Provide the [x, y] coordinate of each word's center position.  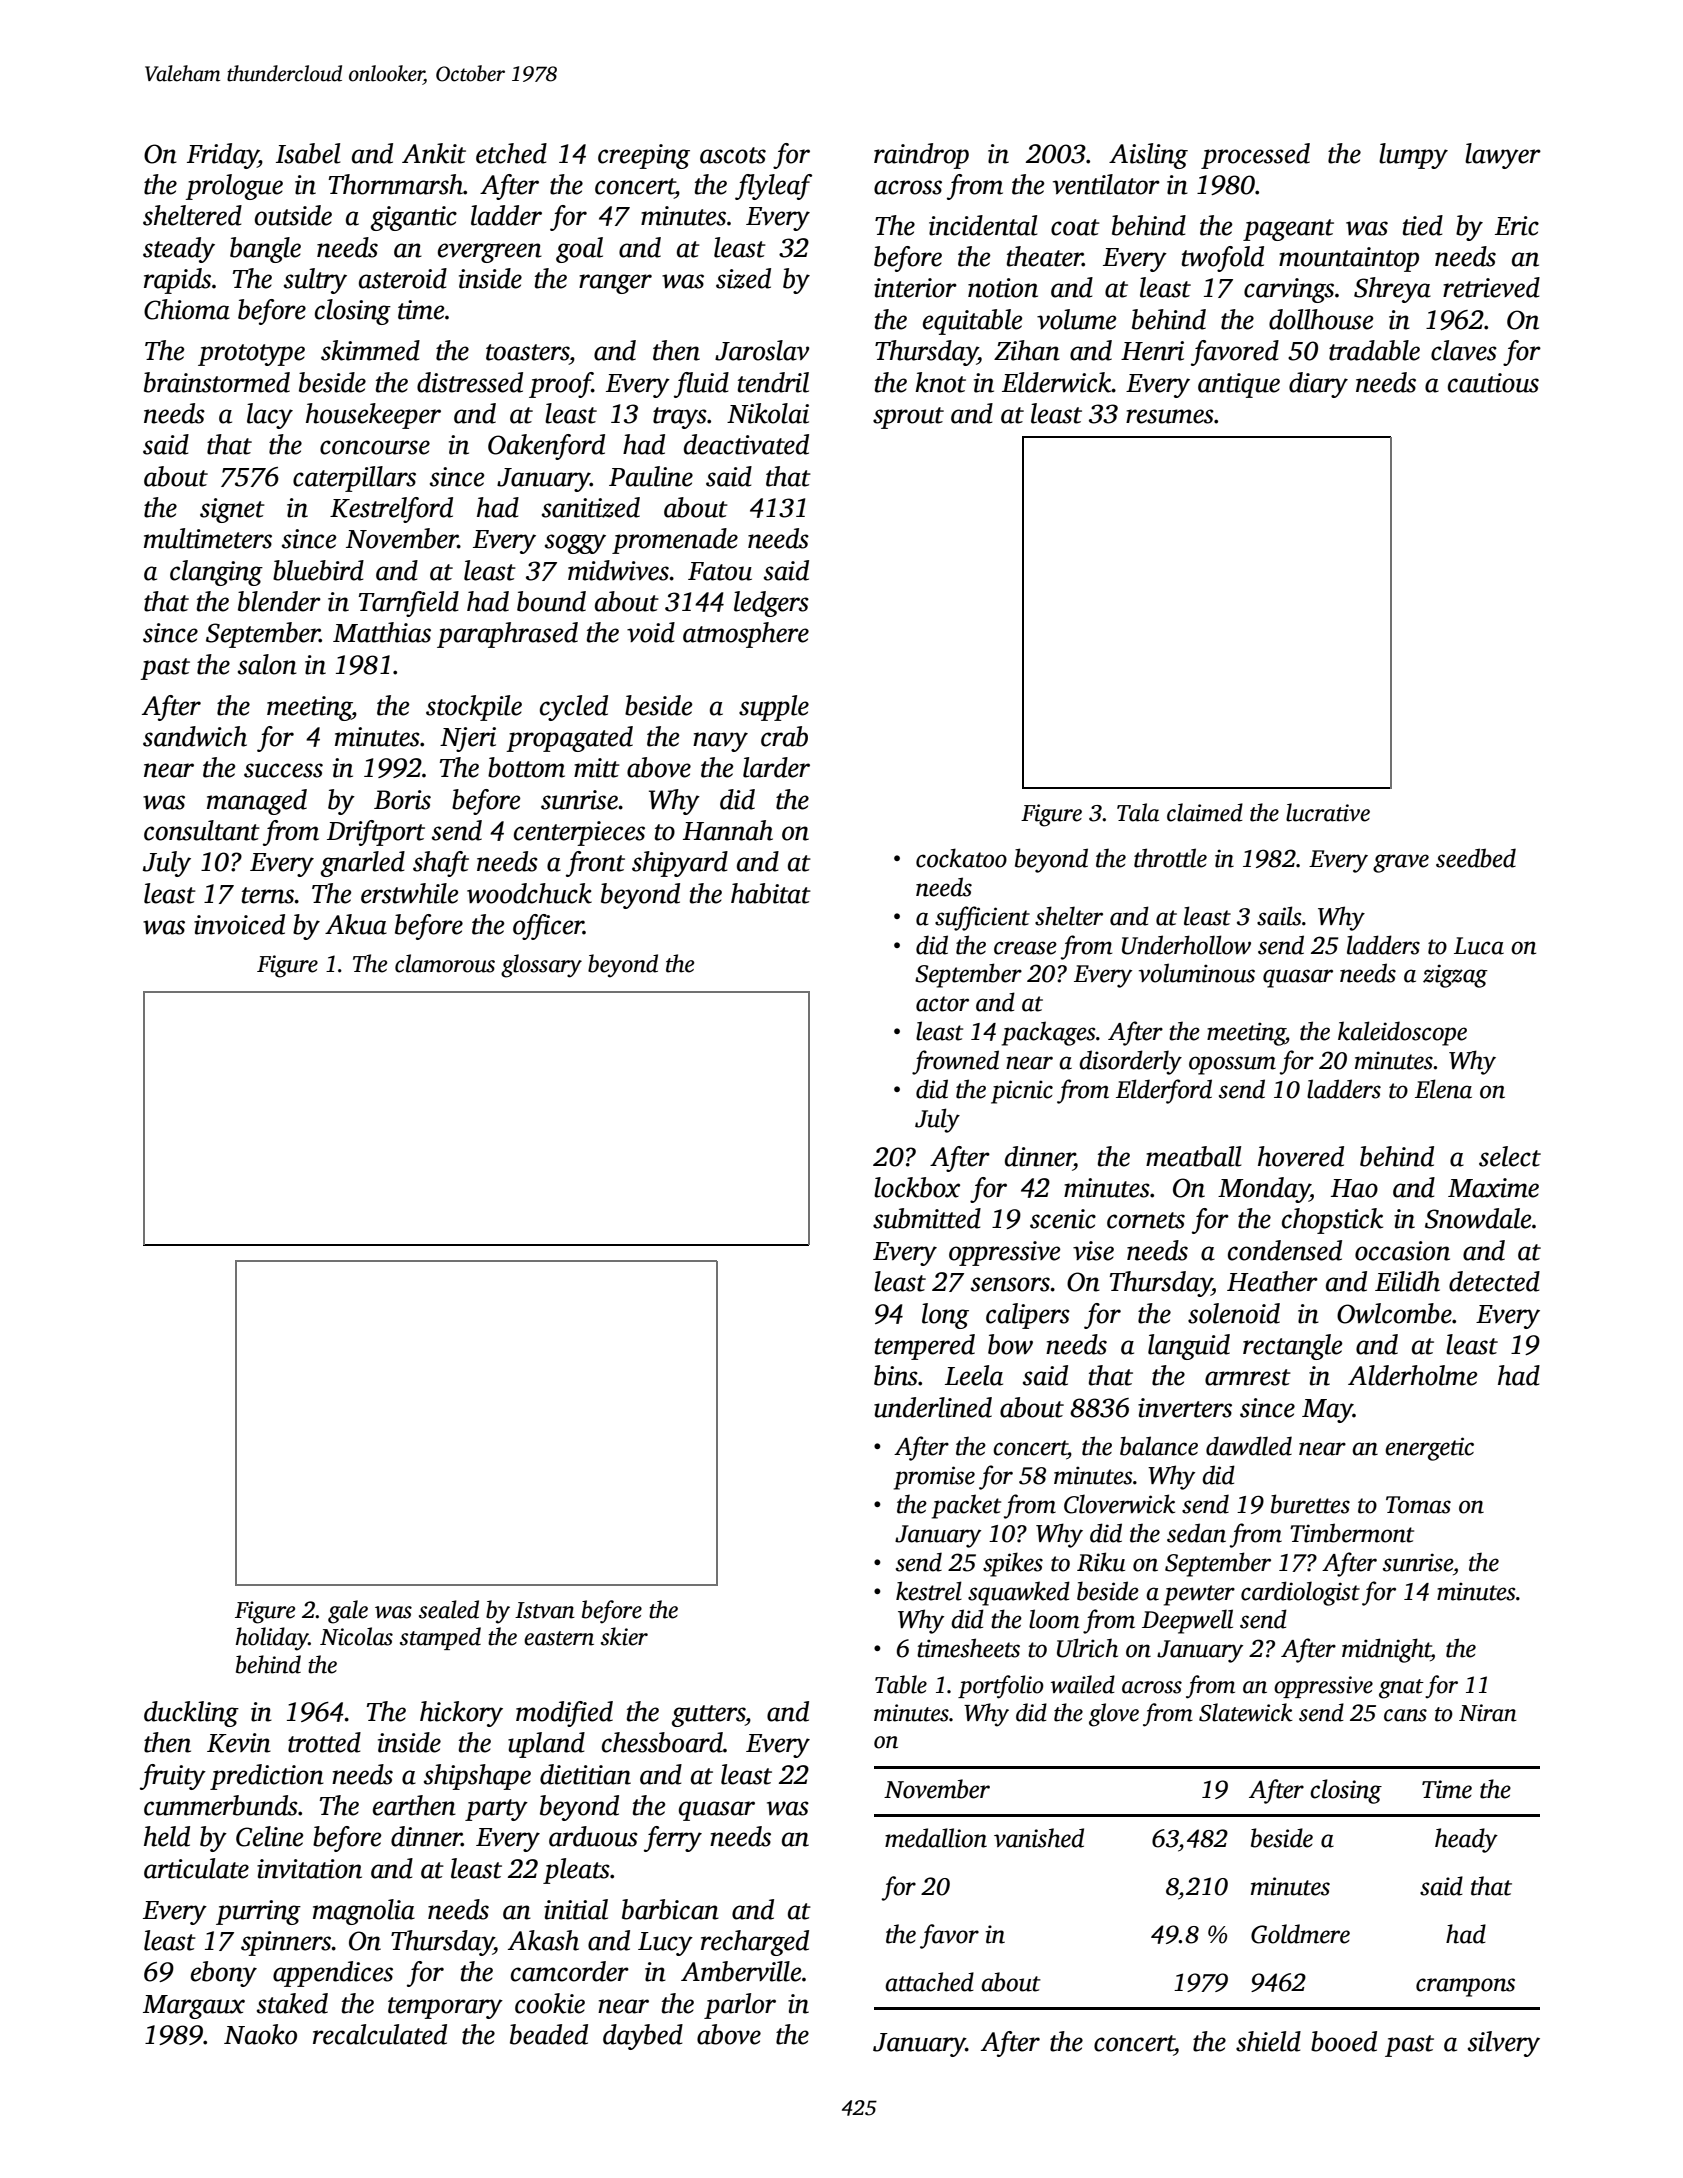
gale [348, 1612]
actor [942, 1004]
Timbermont [1352, 1533]
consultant [202, 830]
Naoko [260, 2034]
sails [1279, 916]
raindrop [921, 156]
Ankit [434, 153]
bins [896, 1375]
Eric [1517, 226]
